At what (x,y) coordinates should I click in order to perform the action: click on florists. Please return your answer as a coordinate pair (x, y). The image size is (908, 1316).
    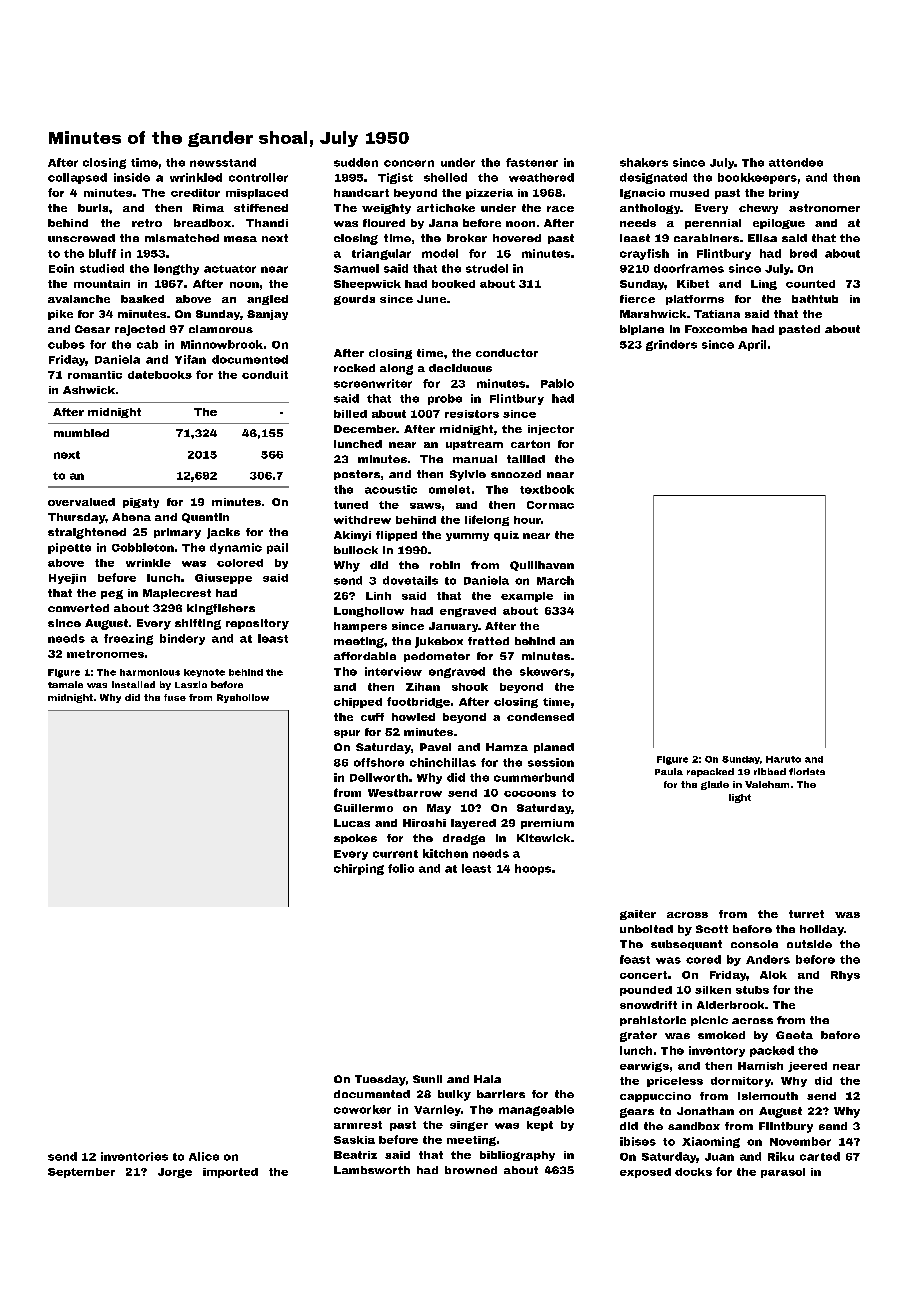
    Looking at the image, I should click on (807, 771).
